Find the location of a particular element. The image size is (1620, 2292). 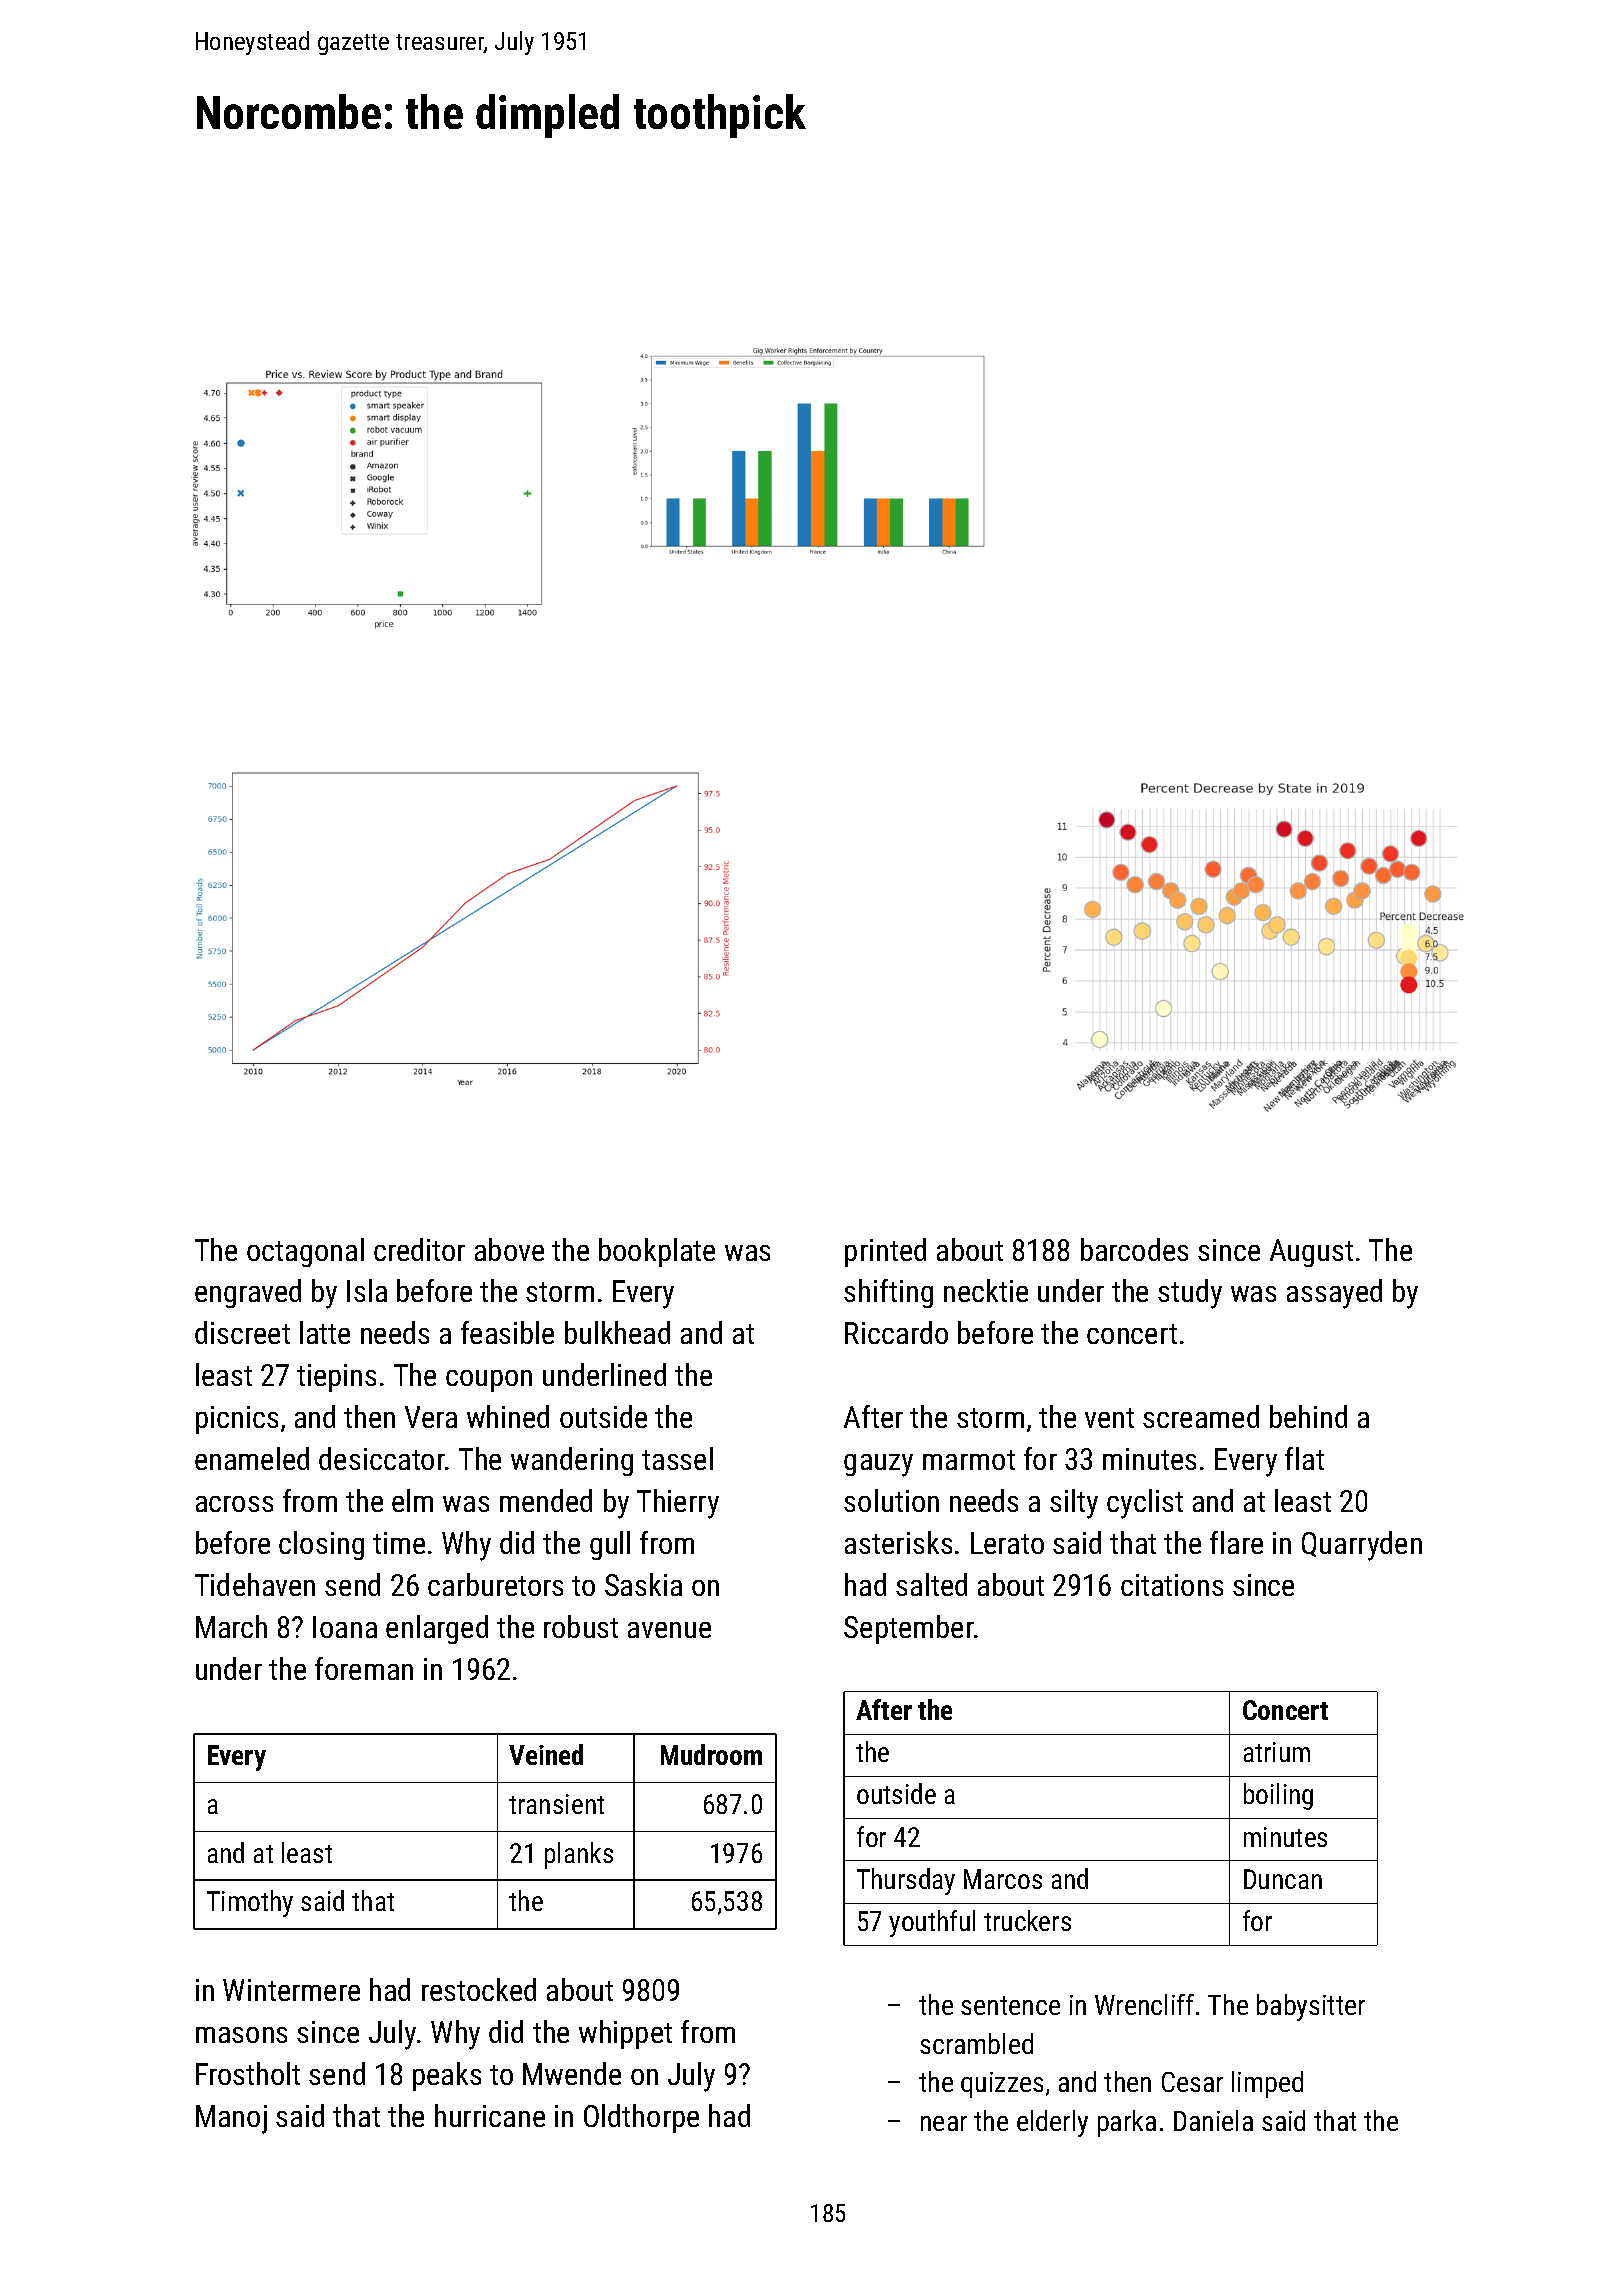

Mudroom is located at coordinates (711, 1754).
